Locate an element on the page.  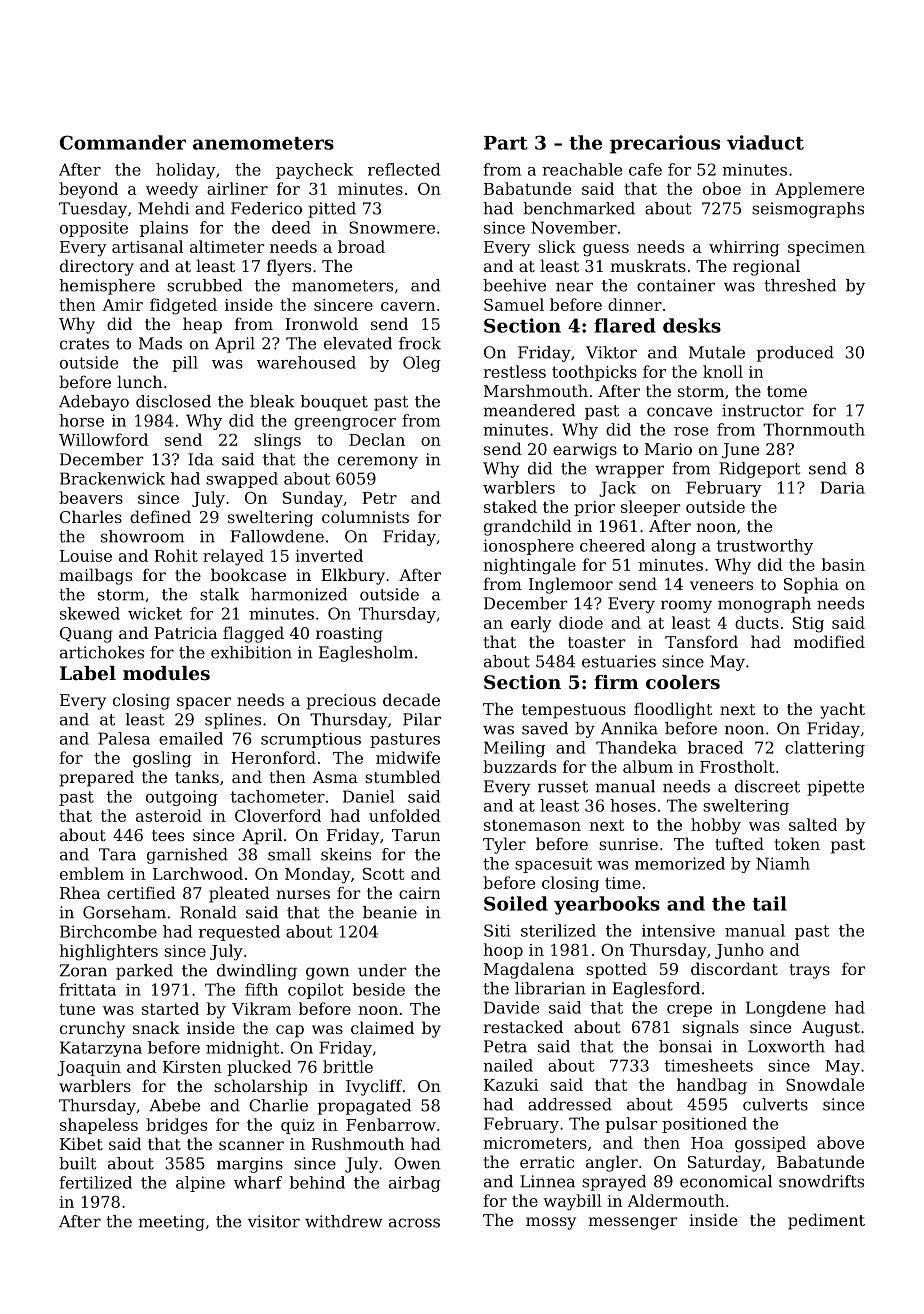
Thandeka is located at coordinates (636, 747).
